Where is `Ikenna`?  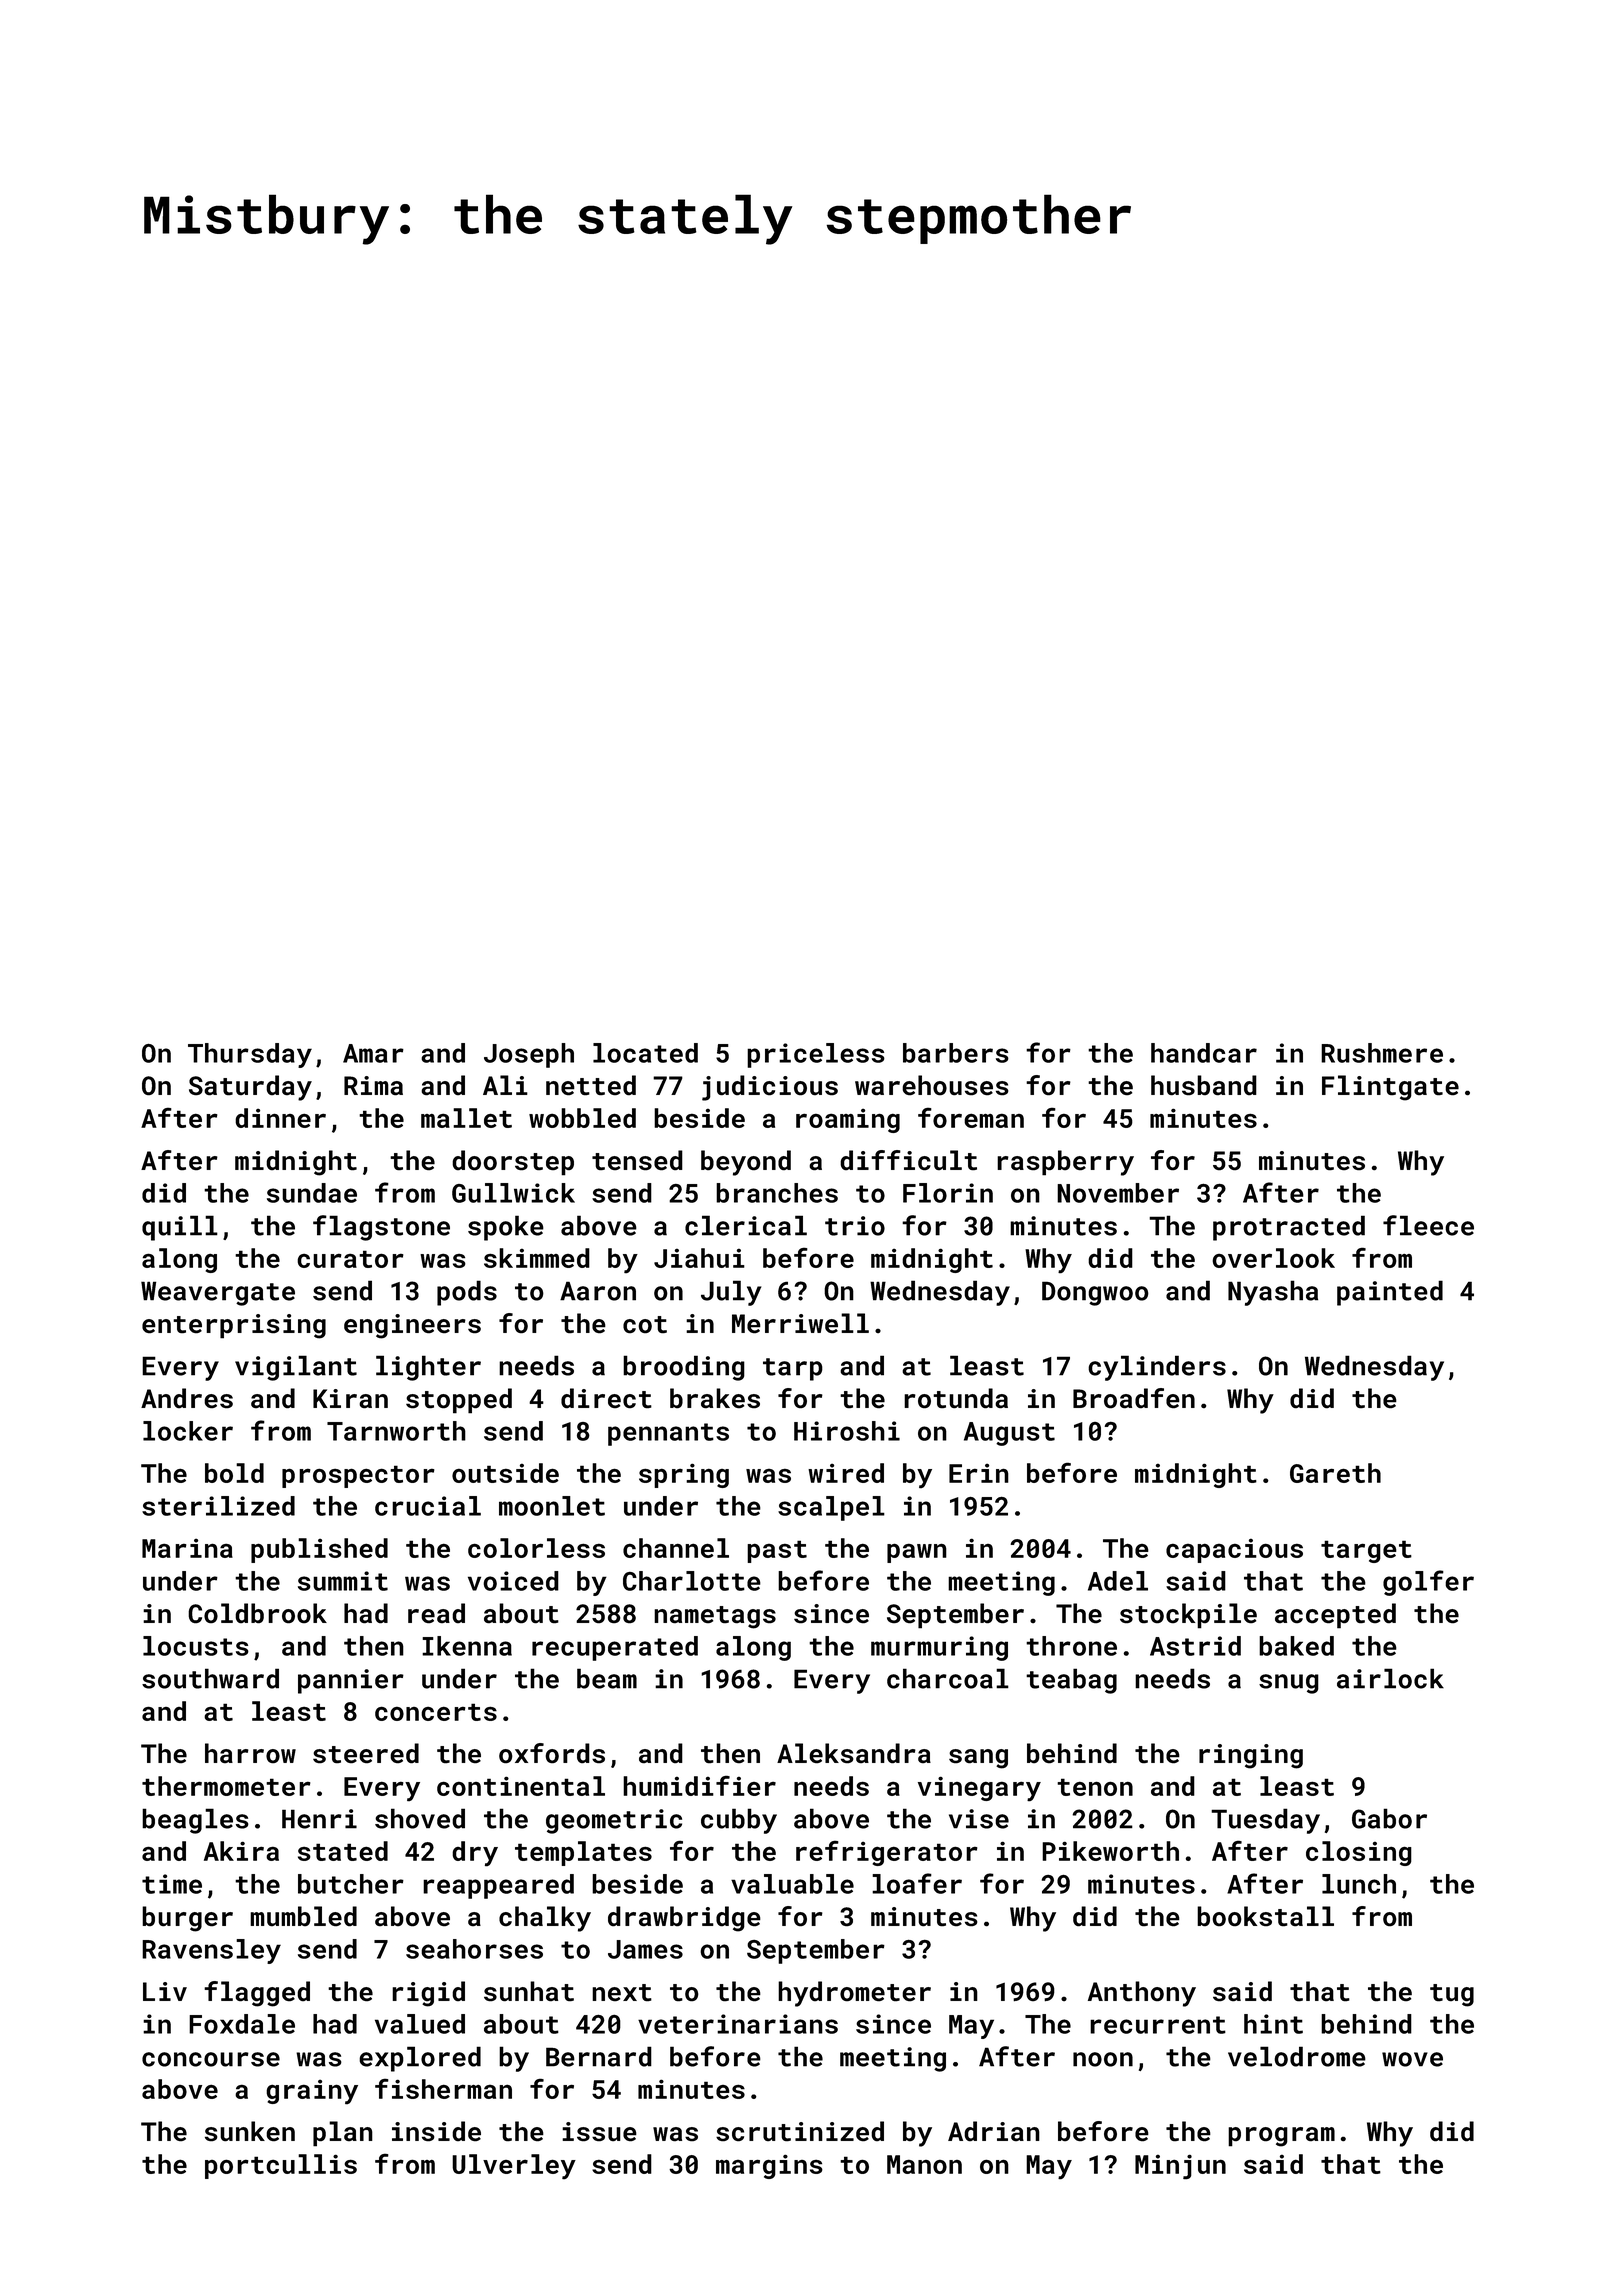 Ikenna is located at coordinates (467, 1646).
